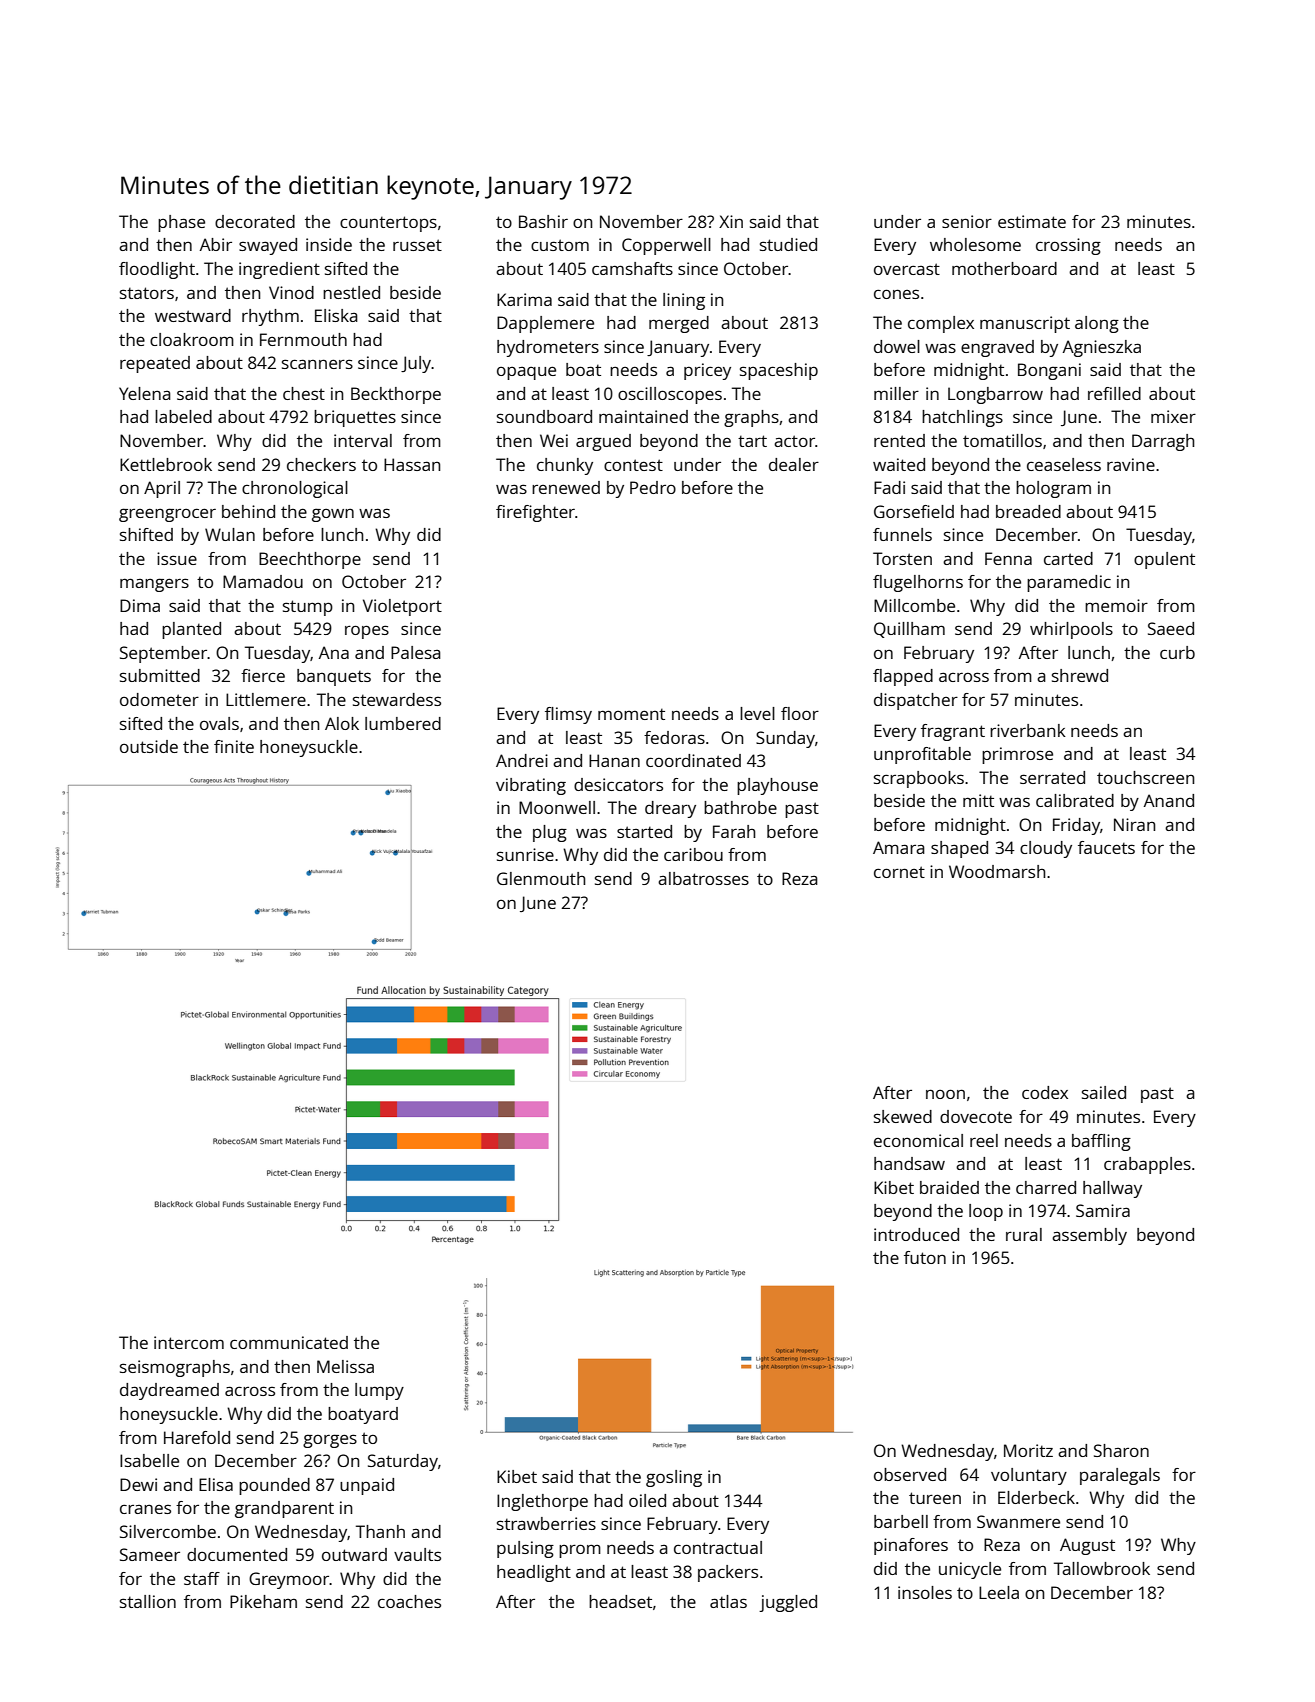 This image has width=1315, height=1702. I want to click on fierce, so click(263, 675).
